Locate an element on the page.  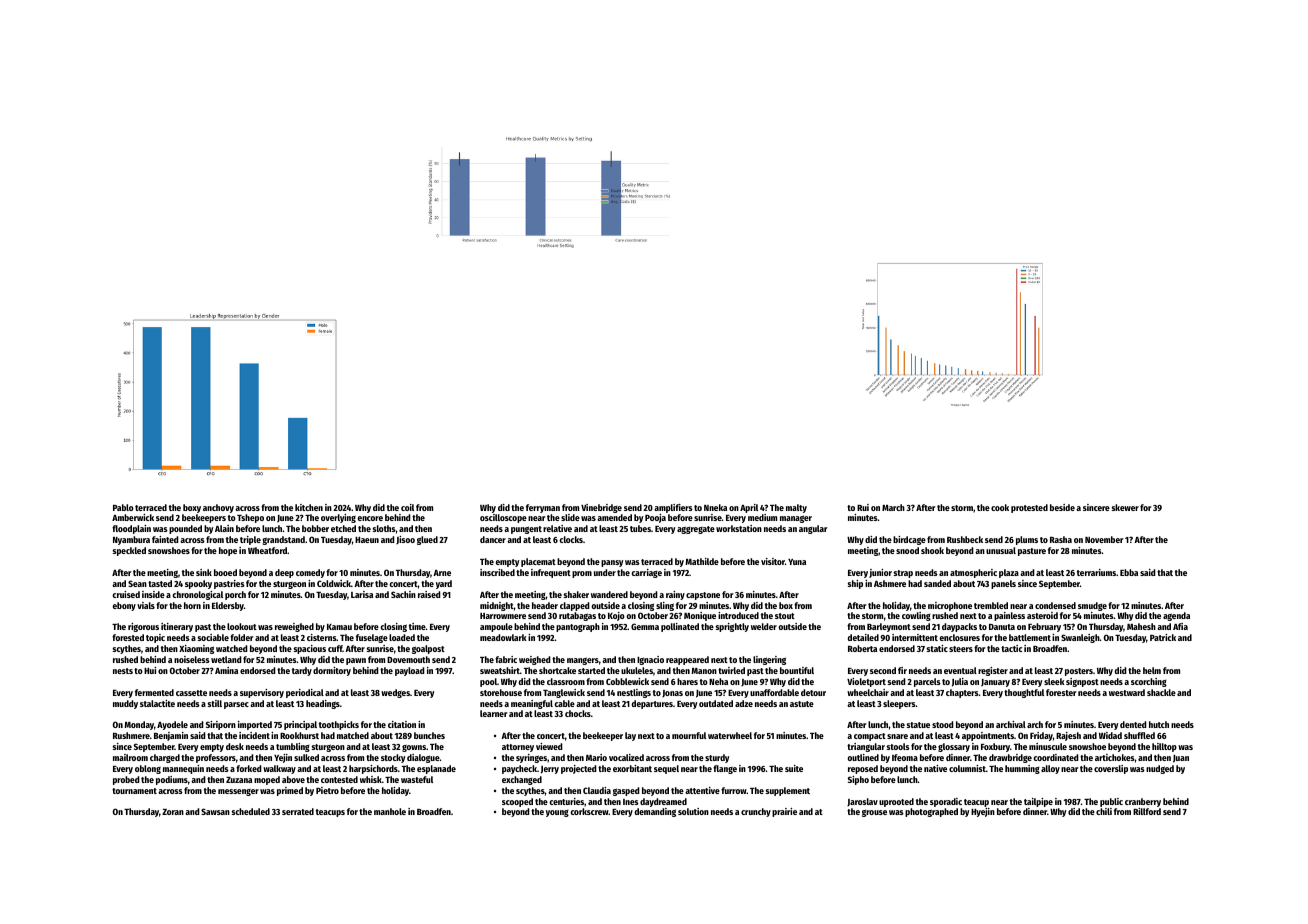
statue is located at coordinates (918, 725).
